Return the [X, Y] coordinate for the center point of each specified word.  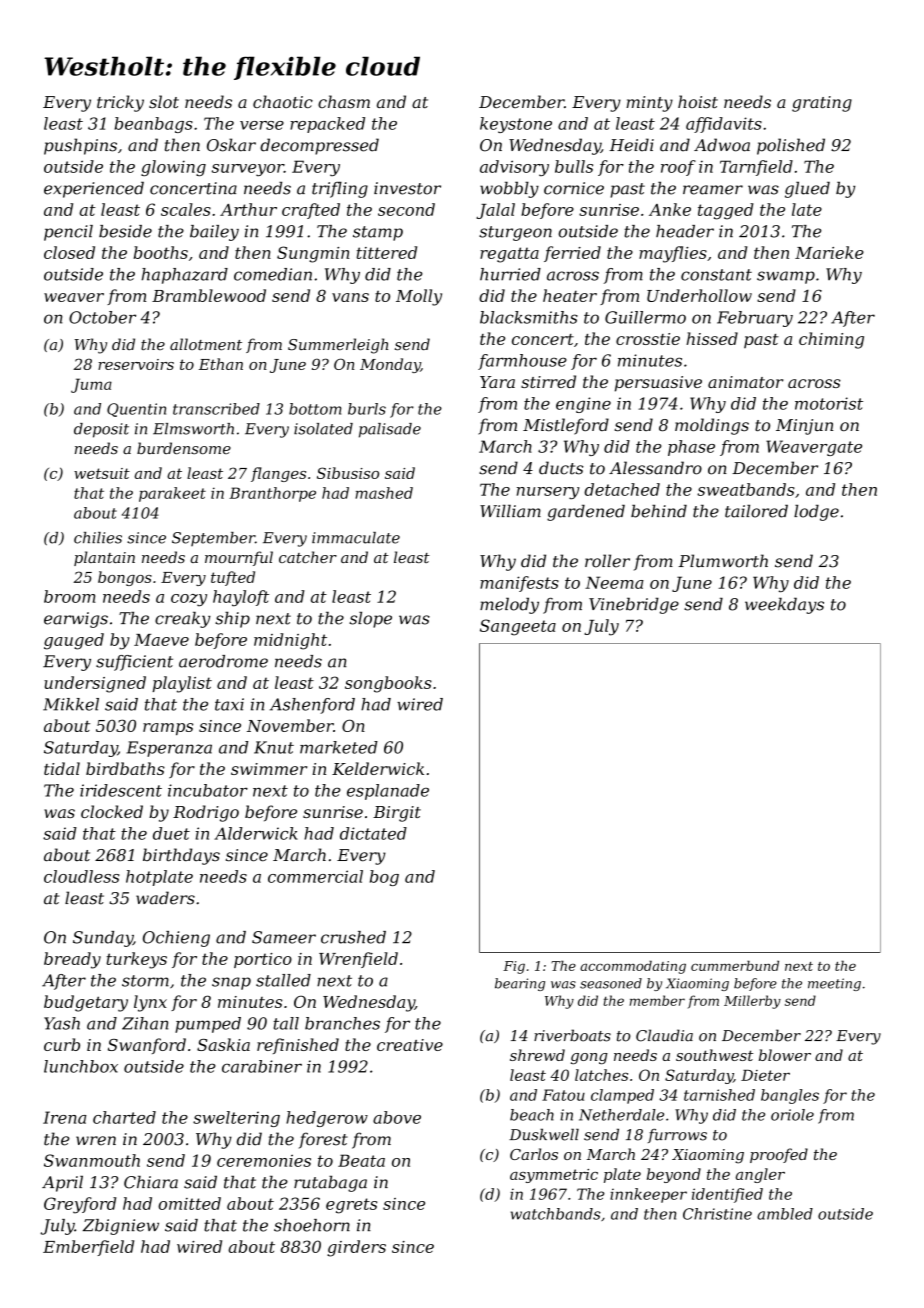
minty [649, 104]
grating [822, 104]
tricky [120, 103]
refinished [298, 1046]
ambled [785, 1214]
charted [124, 1117]
